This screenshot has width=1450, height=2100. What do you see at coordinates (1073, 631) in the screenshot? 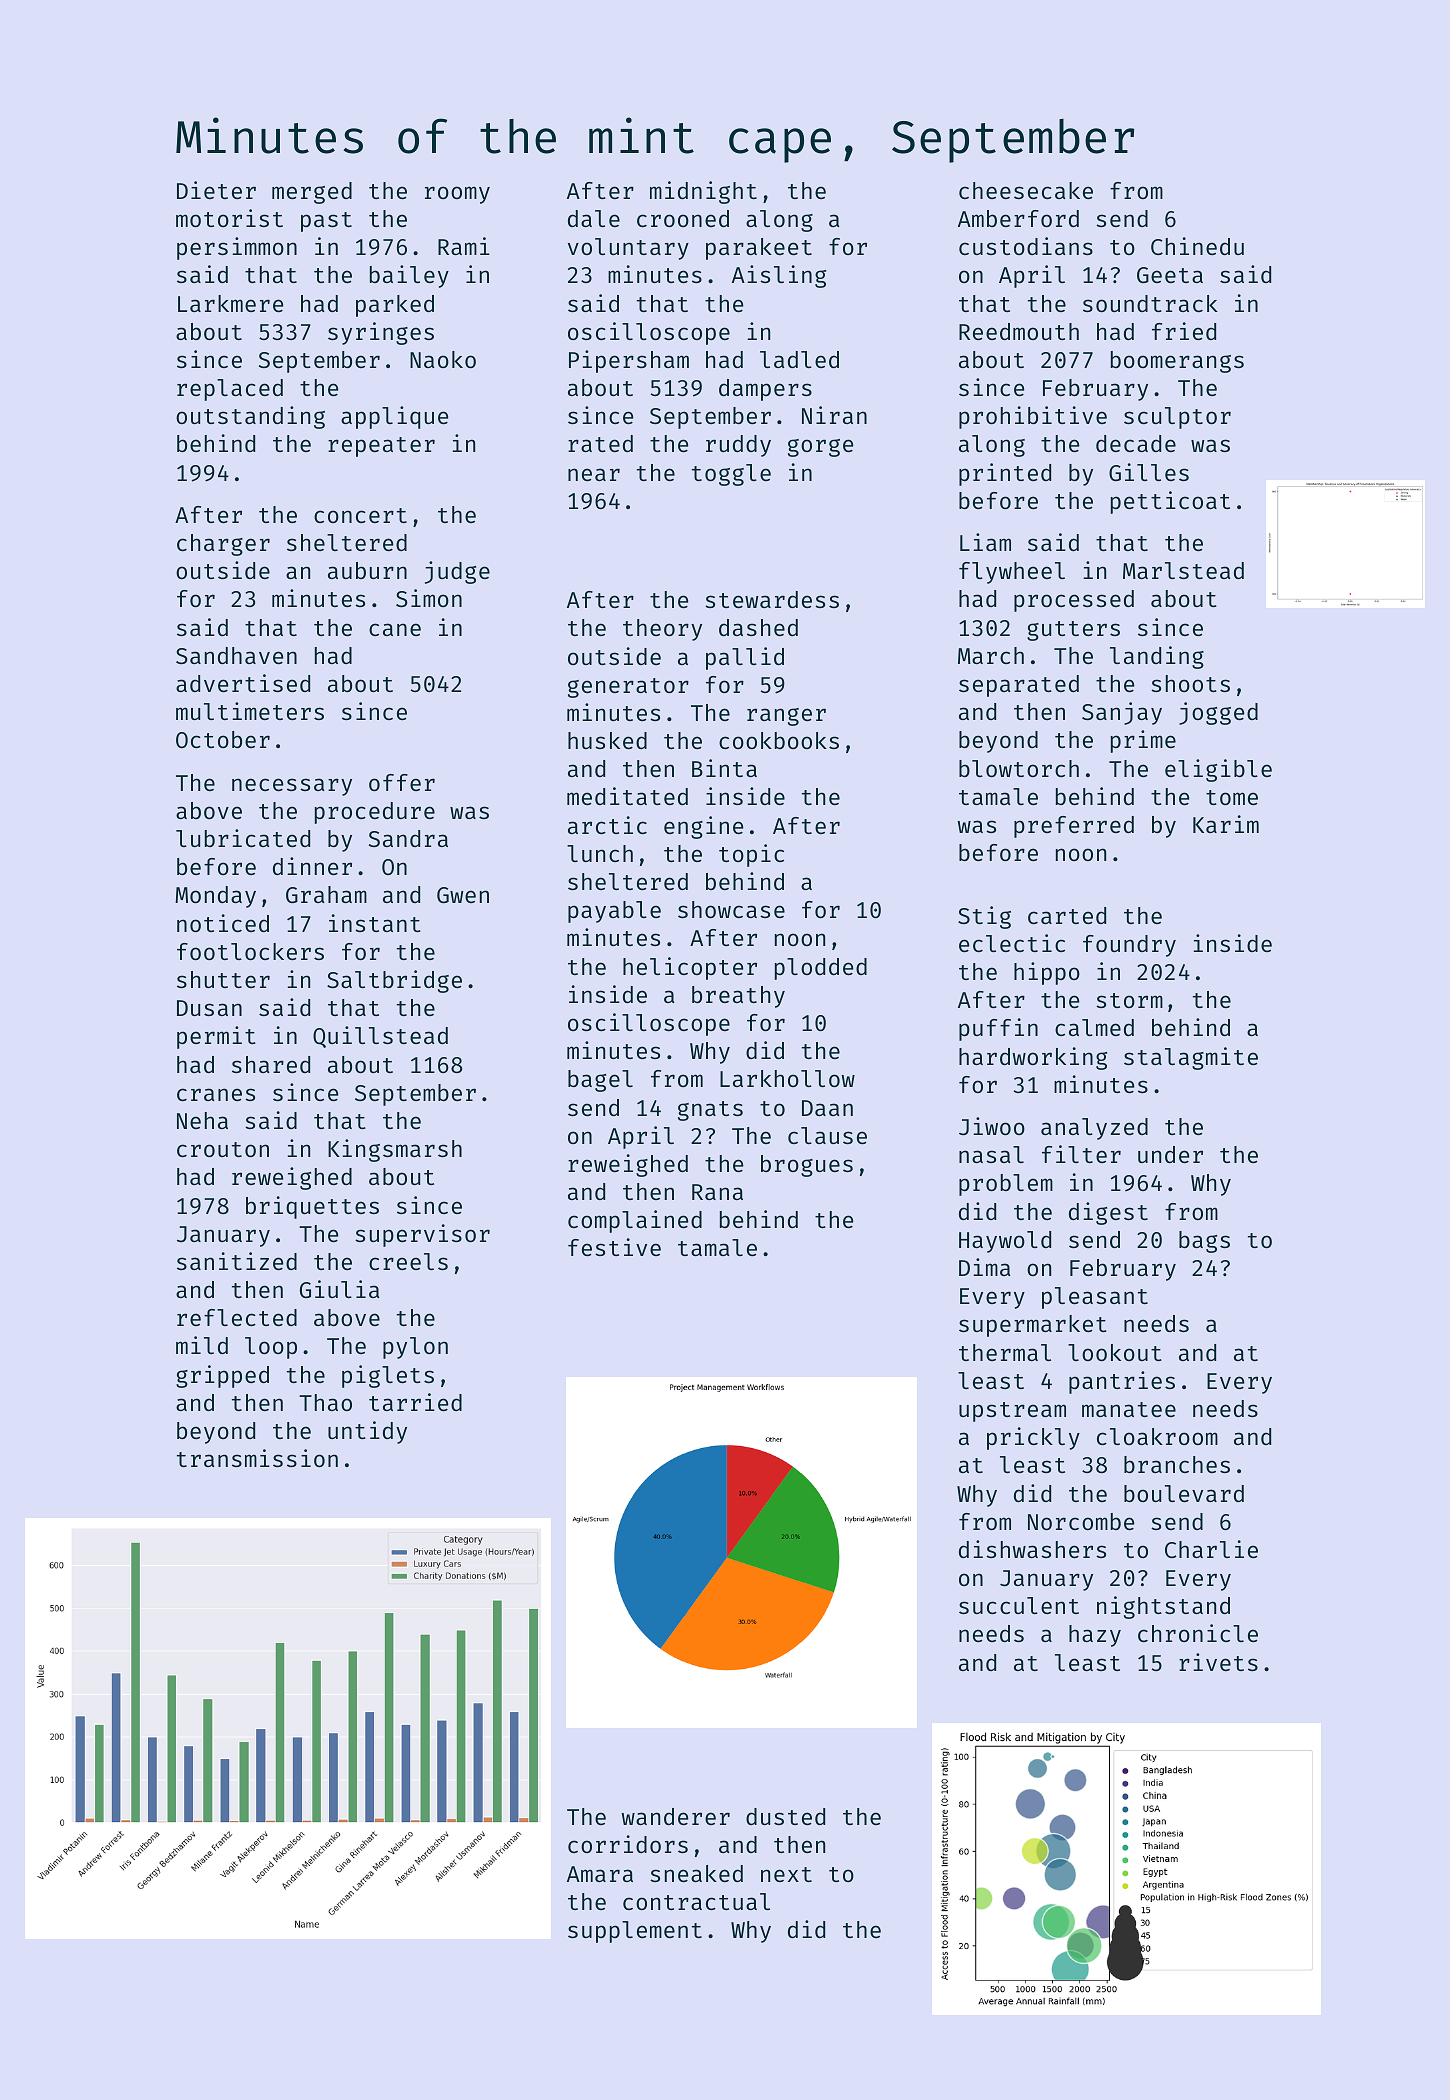
I see `gutters` at bounding box center [1073, 631].
